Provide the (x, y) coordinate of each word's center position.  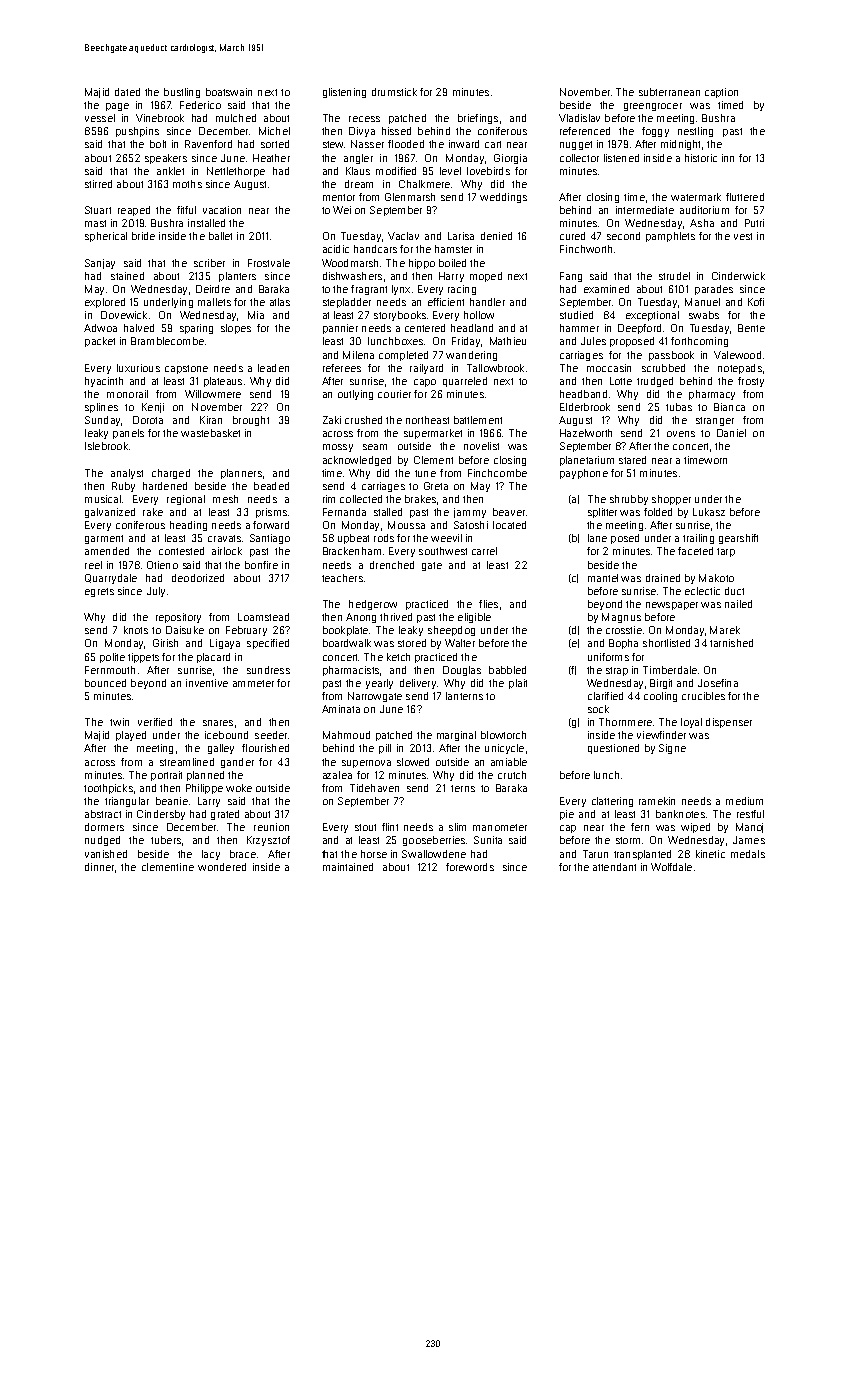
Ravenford (208, 144)
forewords (470, 867)
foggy (655, 132)
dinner (99, 867)
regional (186, 500)
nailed (738, 604)
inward (464, 144)
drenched (392, 565)
